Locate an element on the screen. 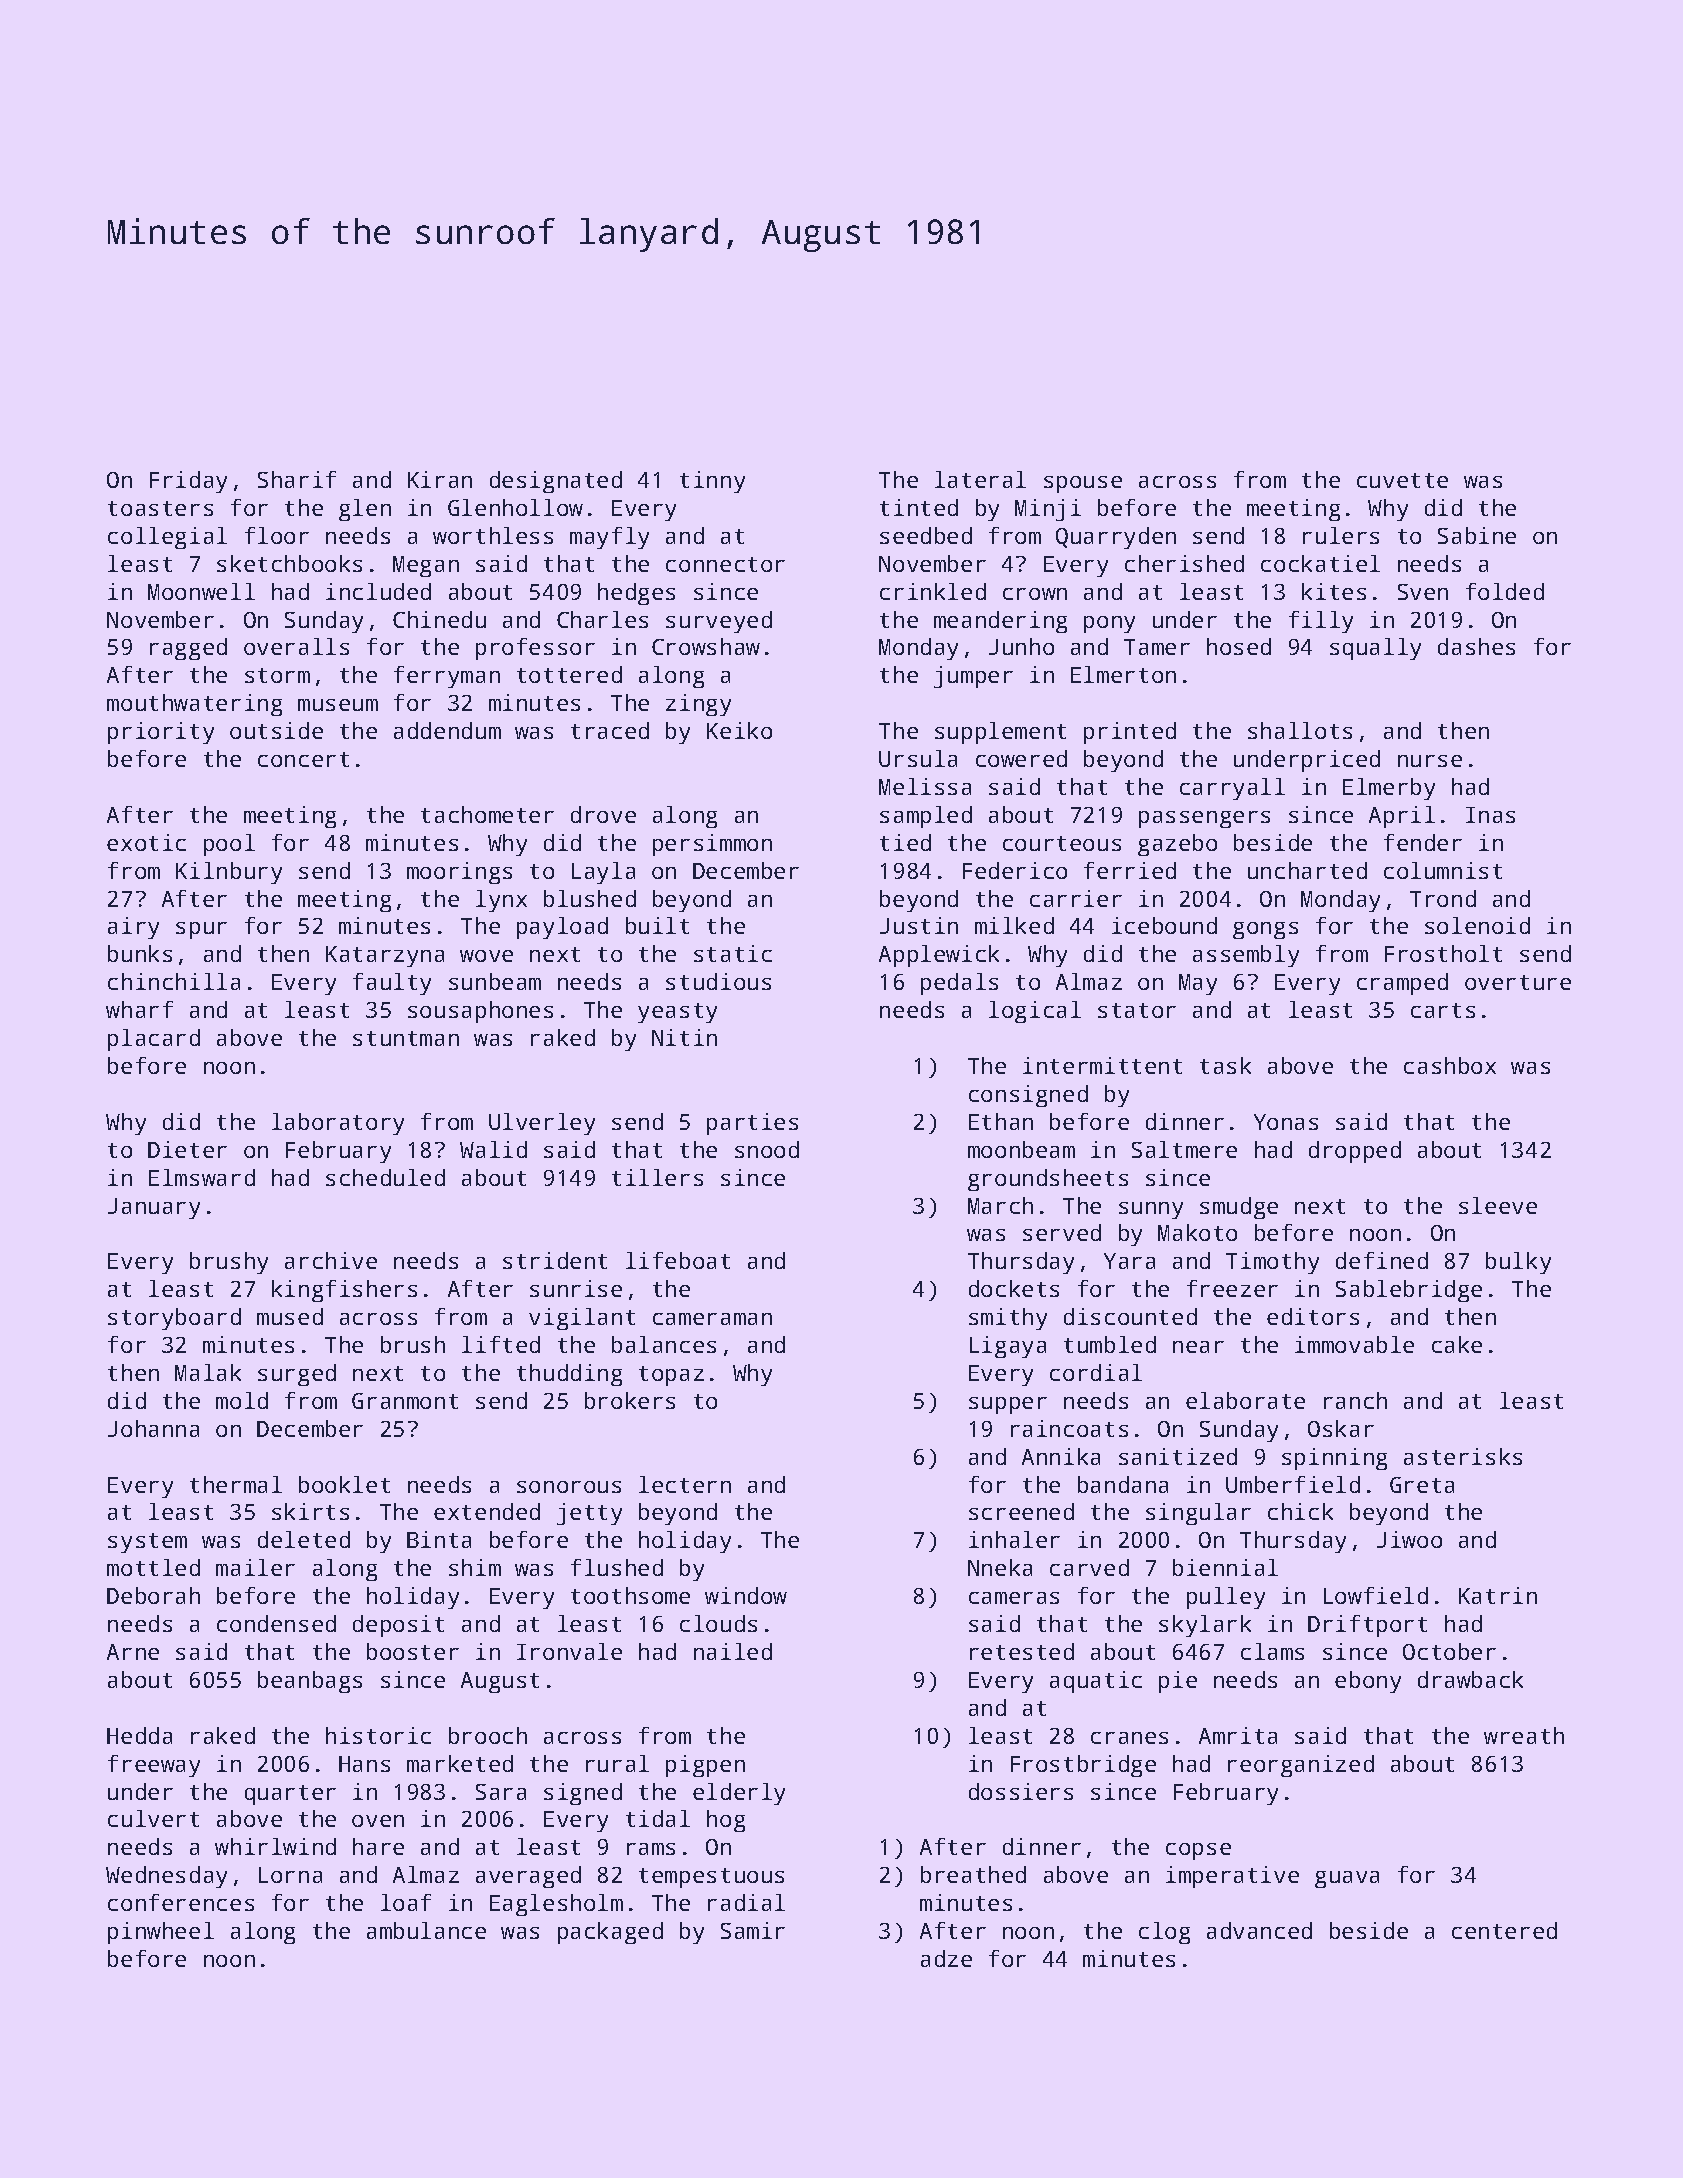 The width and height of the screenshot is (1683, 2178). included is located at coordinates (378, 591).
